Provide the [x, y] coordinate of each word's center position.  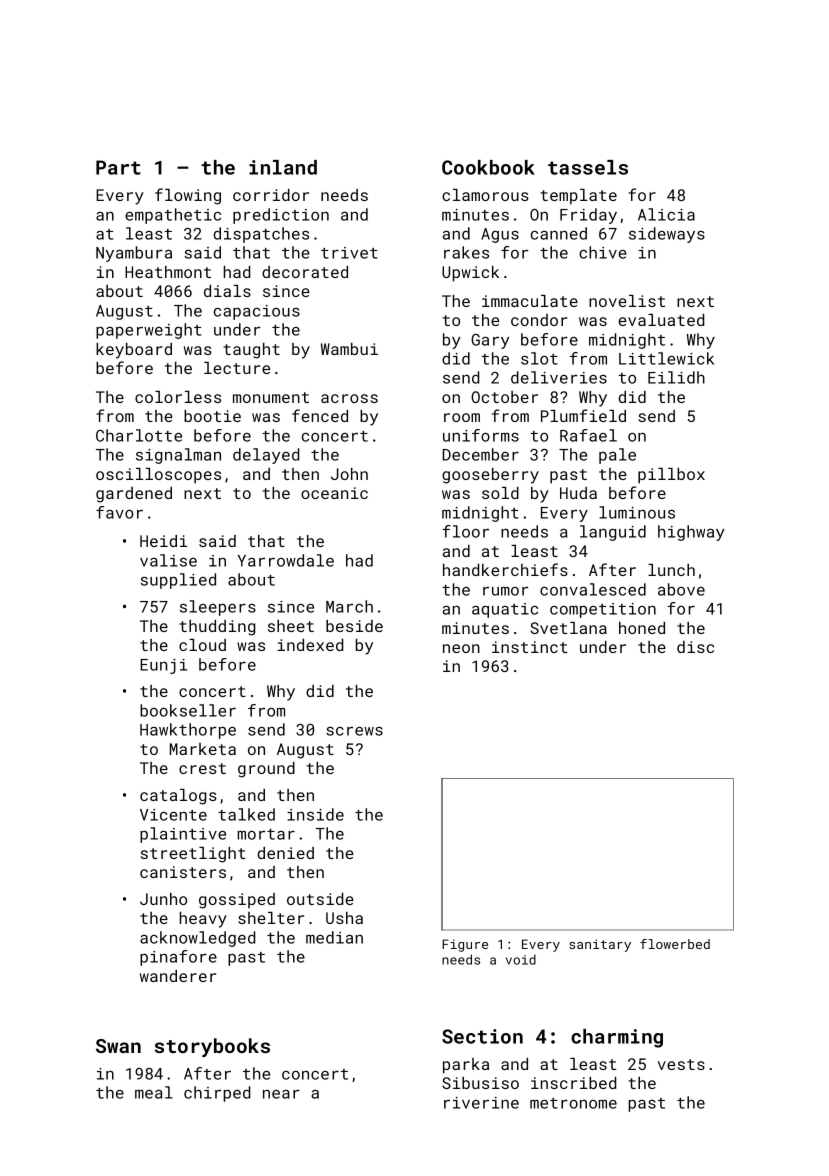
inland [283, 167]
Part [118, 167]
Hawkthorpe [188, 731]
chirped [217, 1094]
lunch [671, 570]
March [349, 606]
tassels [588, 167]
